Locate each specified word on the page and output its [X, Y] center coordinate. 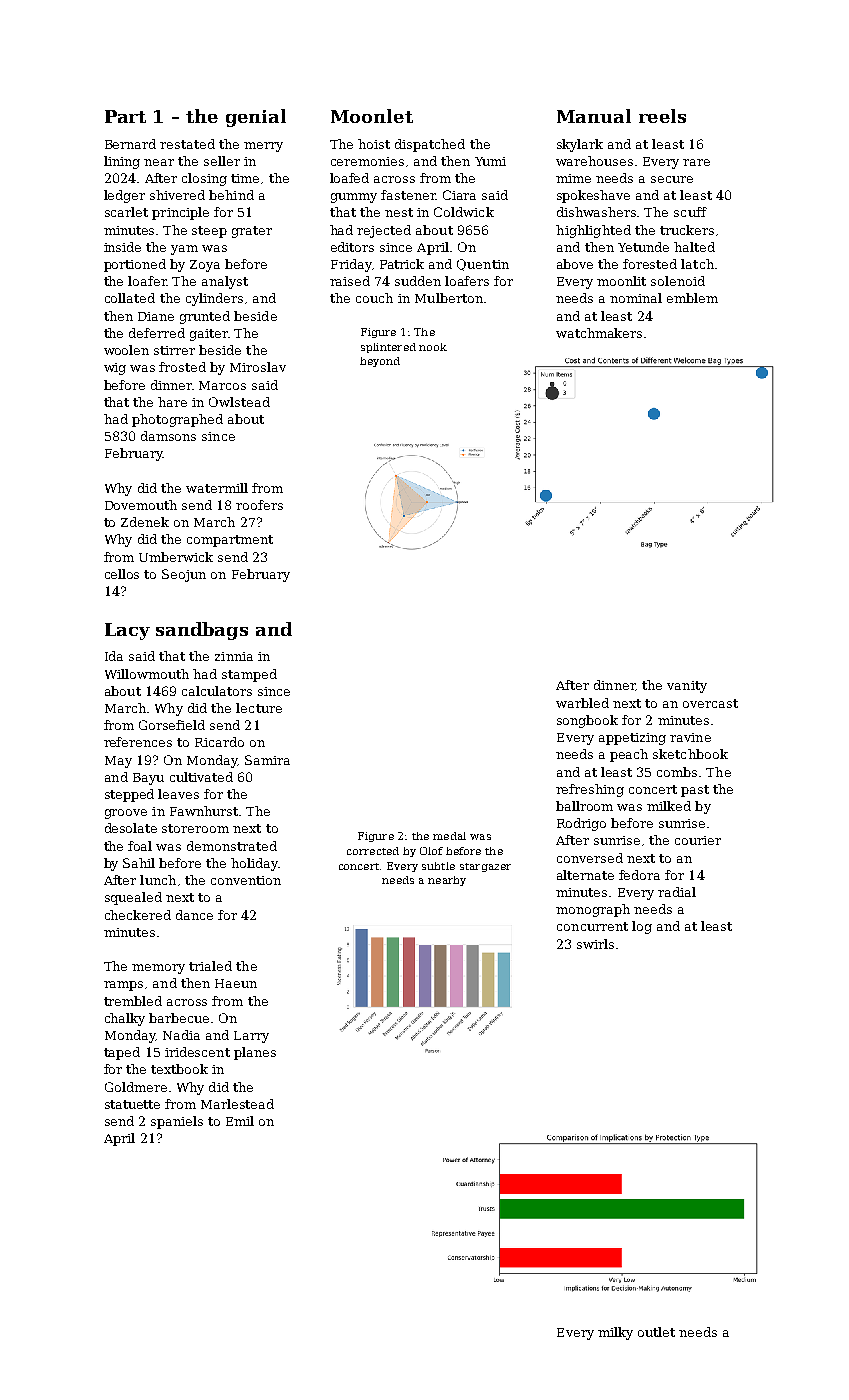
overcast [710, 703]
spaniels [177, 1122]
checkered [138, 915]
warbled [582, 703]
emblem [692, 298]
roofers [259, 505]
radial [677, 892]
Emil [240, 1121]
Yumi [490, 161]
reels [662, 116]
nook [433, 347]
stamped [249, 675]
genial [256, 118]
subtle [438, 866]
